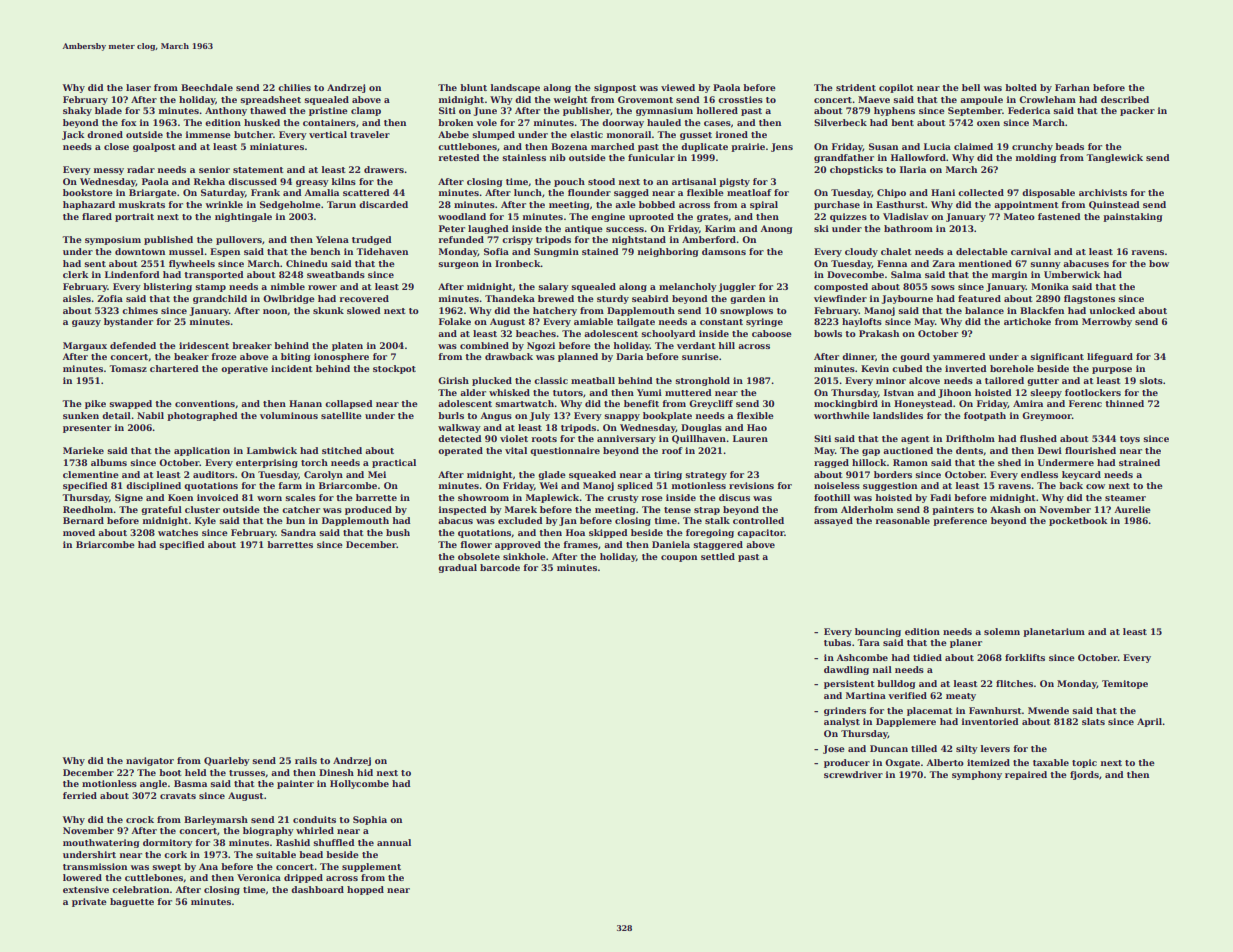 The width and height of the page is (1233, 952). What do you see at coordinates (724, 251) in the page?
I see `damsons` at bounding box center [724, 251].
